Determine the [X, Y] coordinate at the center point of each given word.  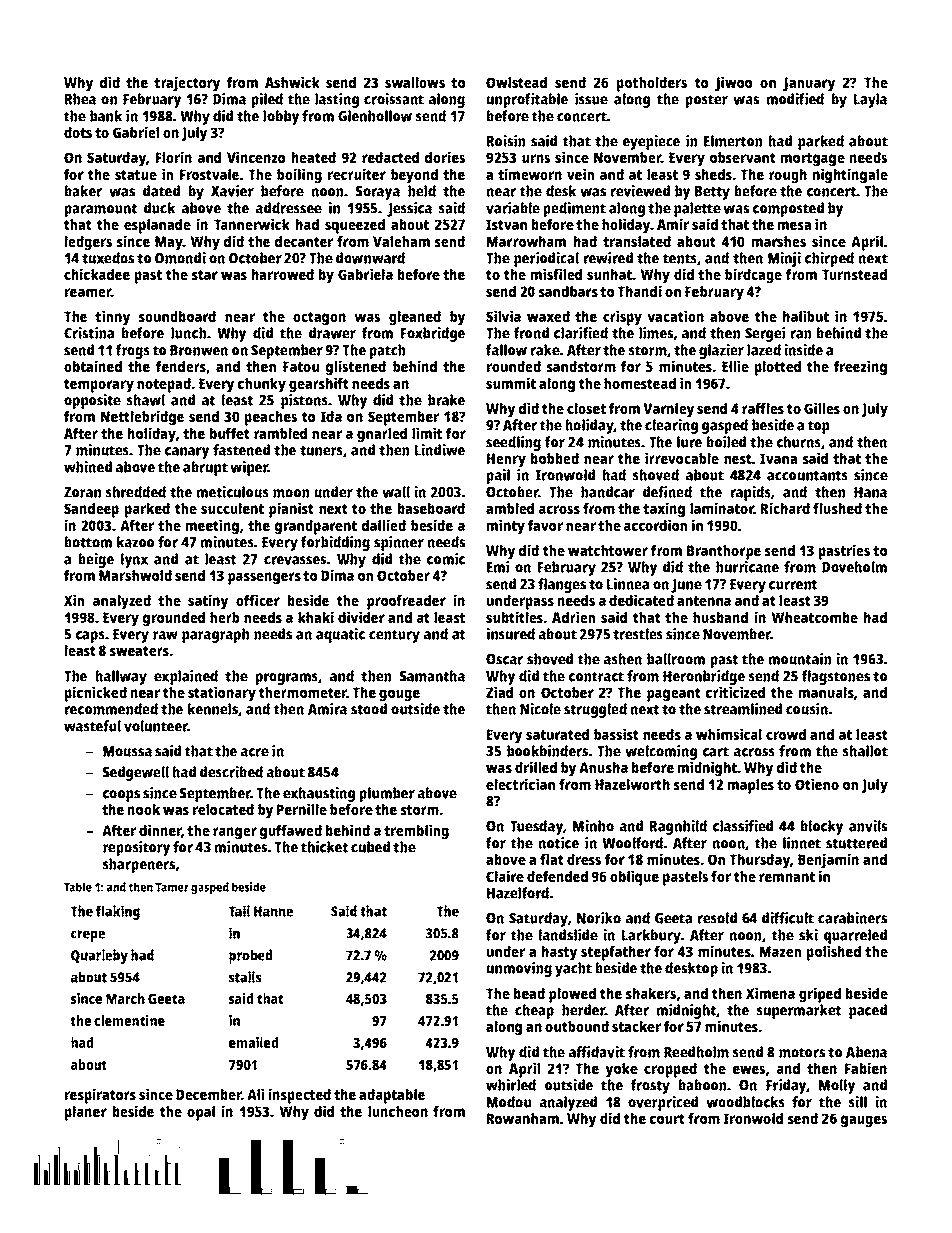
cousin [807, 709]
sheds [713, 174]
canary [187, 453]
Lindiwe [440, 450]
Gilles [822, 408]
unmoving [519, 969]
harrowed [283, 274]
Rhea [80, 99]
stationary [222, 694]
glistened [356, 368]
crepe [88, 936]
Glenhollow [375, 116]
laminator [722, 508]
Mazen [780, 951]
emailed [253, 1042]
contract [596, 676]
